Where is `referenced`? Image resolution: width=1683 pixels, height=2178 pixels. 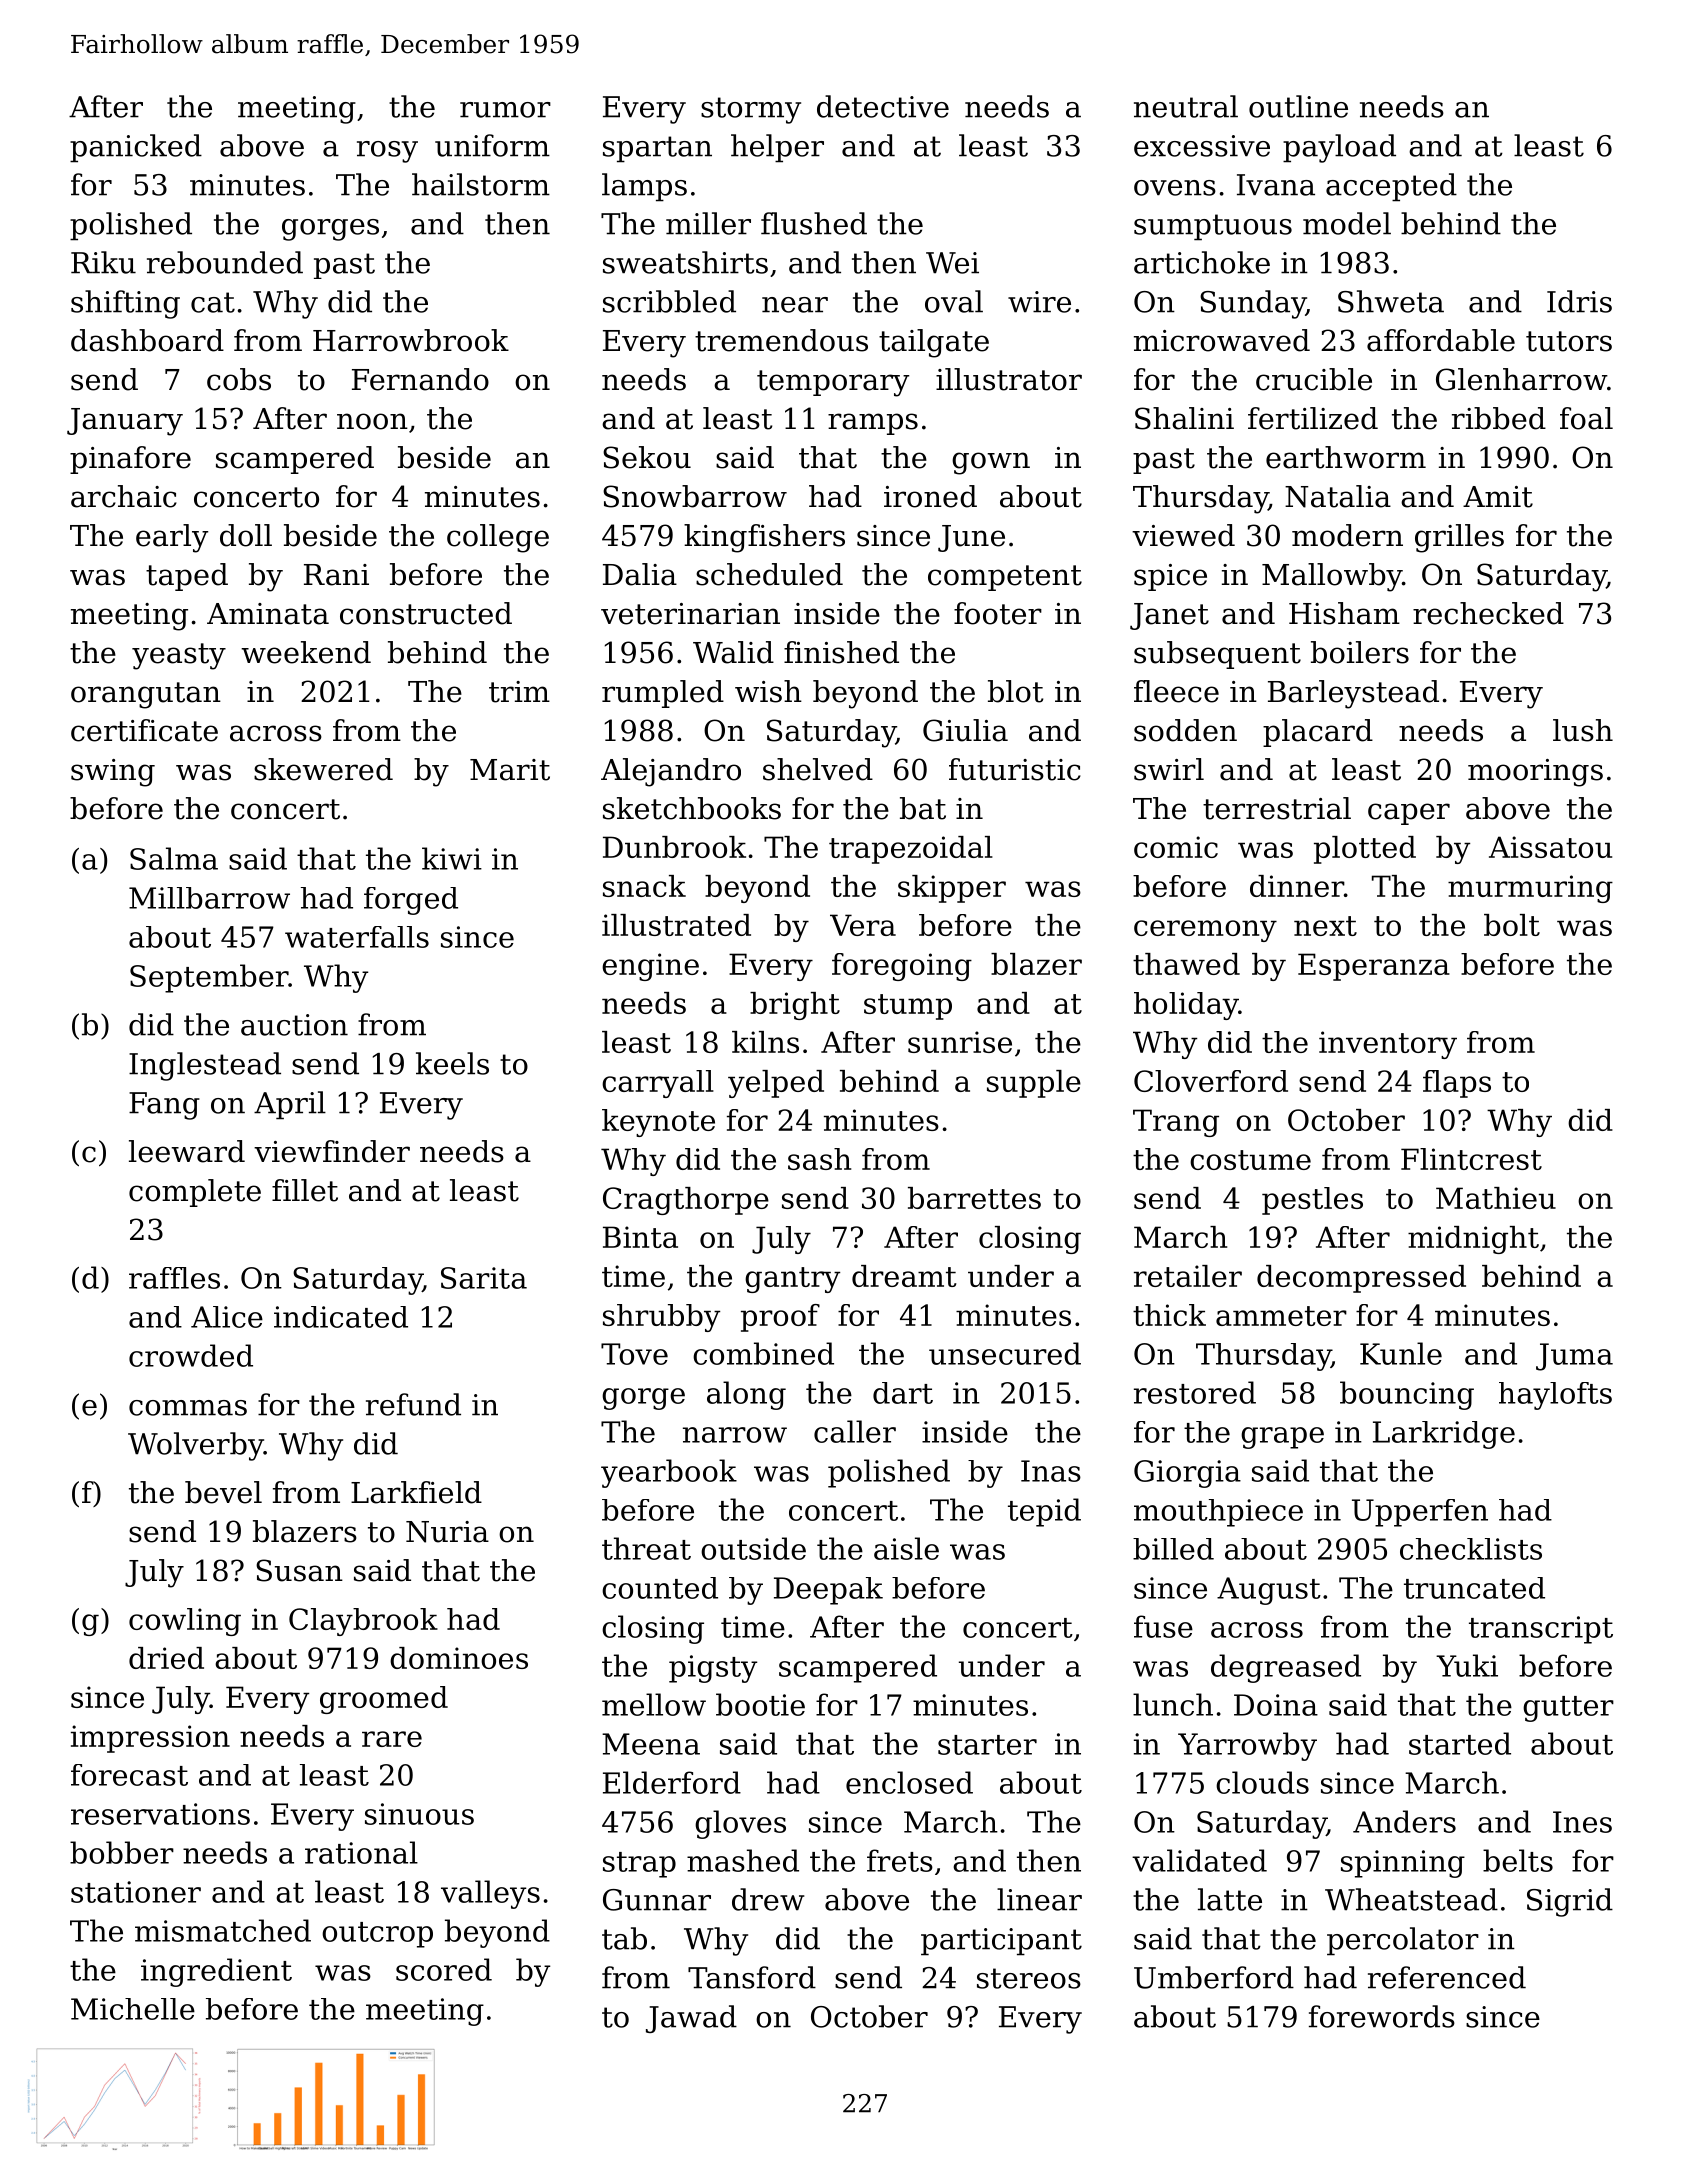 referenced is located at coordinates (1447, 1977).
